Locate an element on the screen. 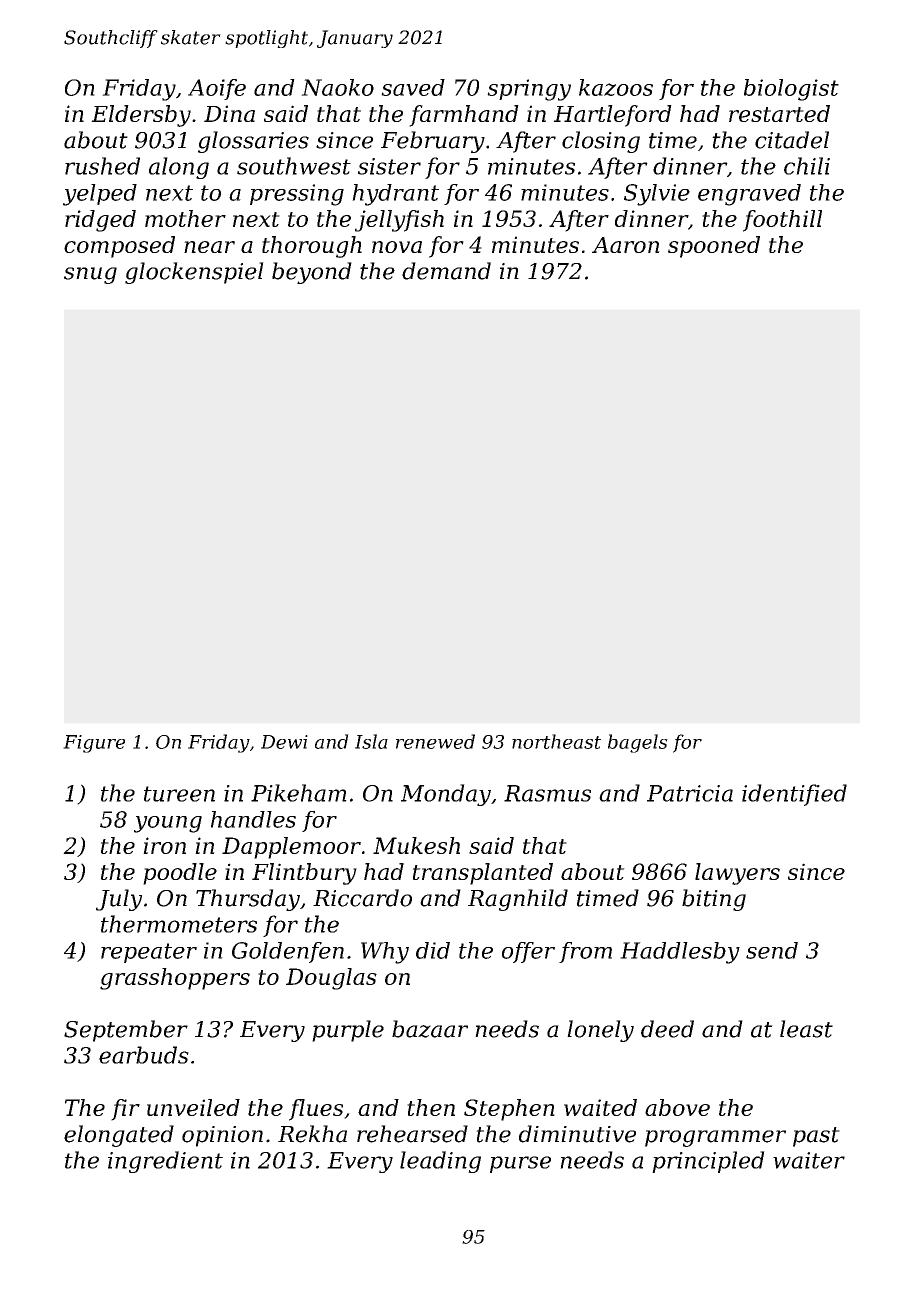 This screenshot has height=1311, width=924. nova is located at coordinates (397, 247).
